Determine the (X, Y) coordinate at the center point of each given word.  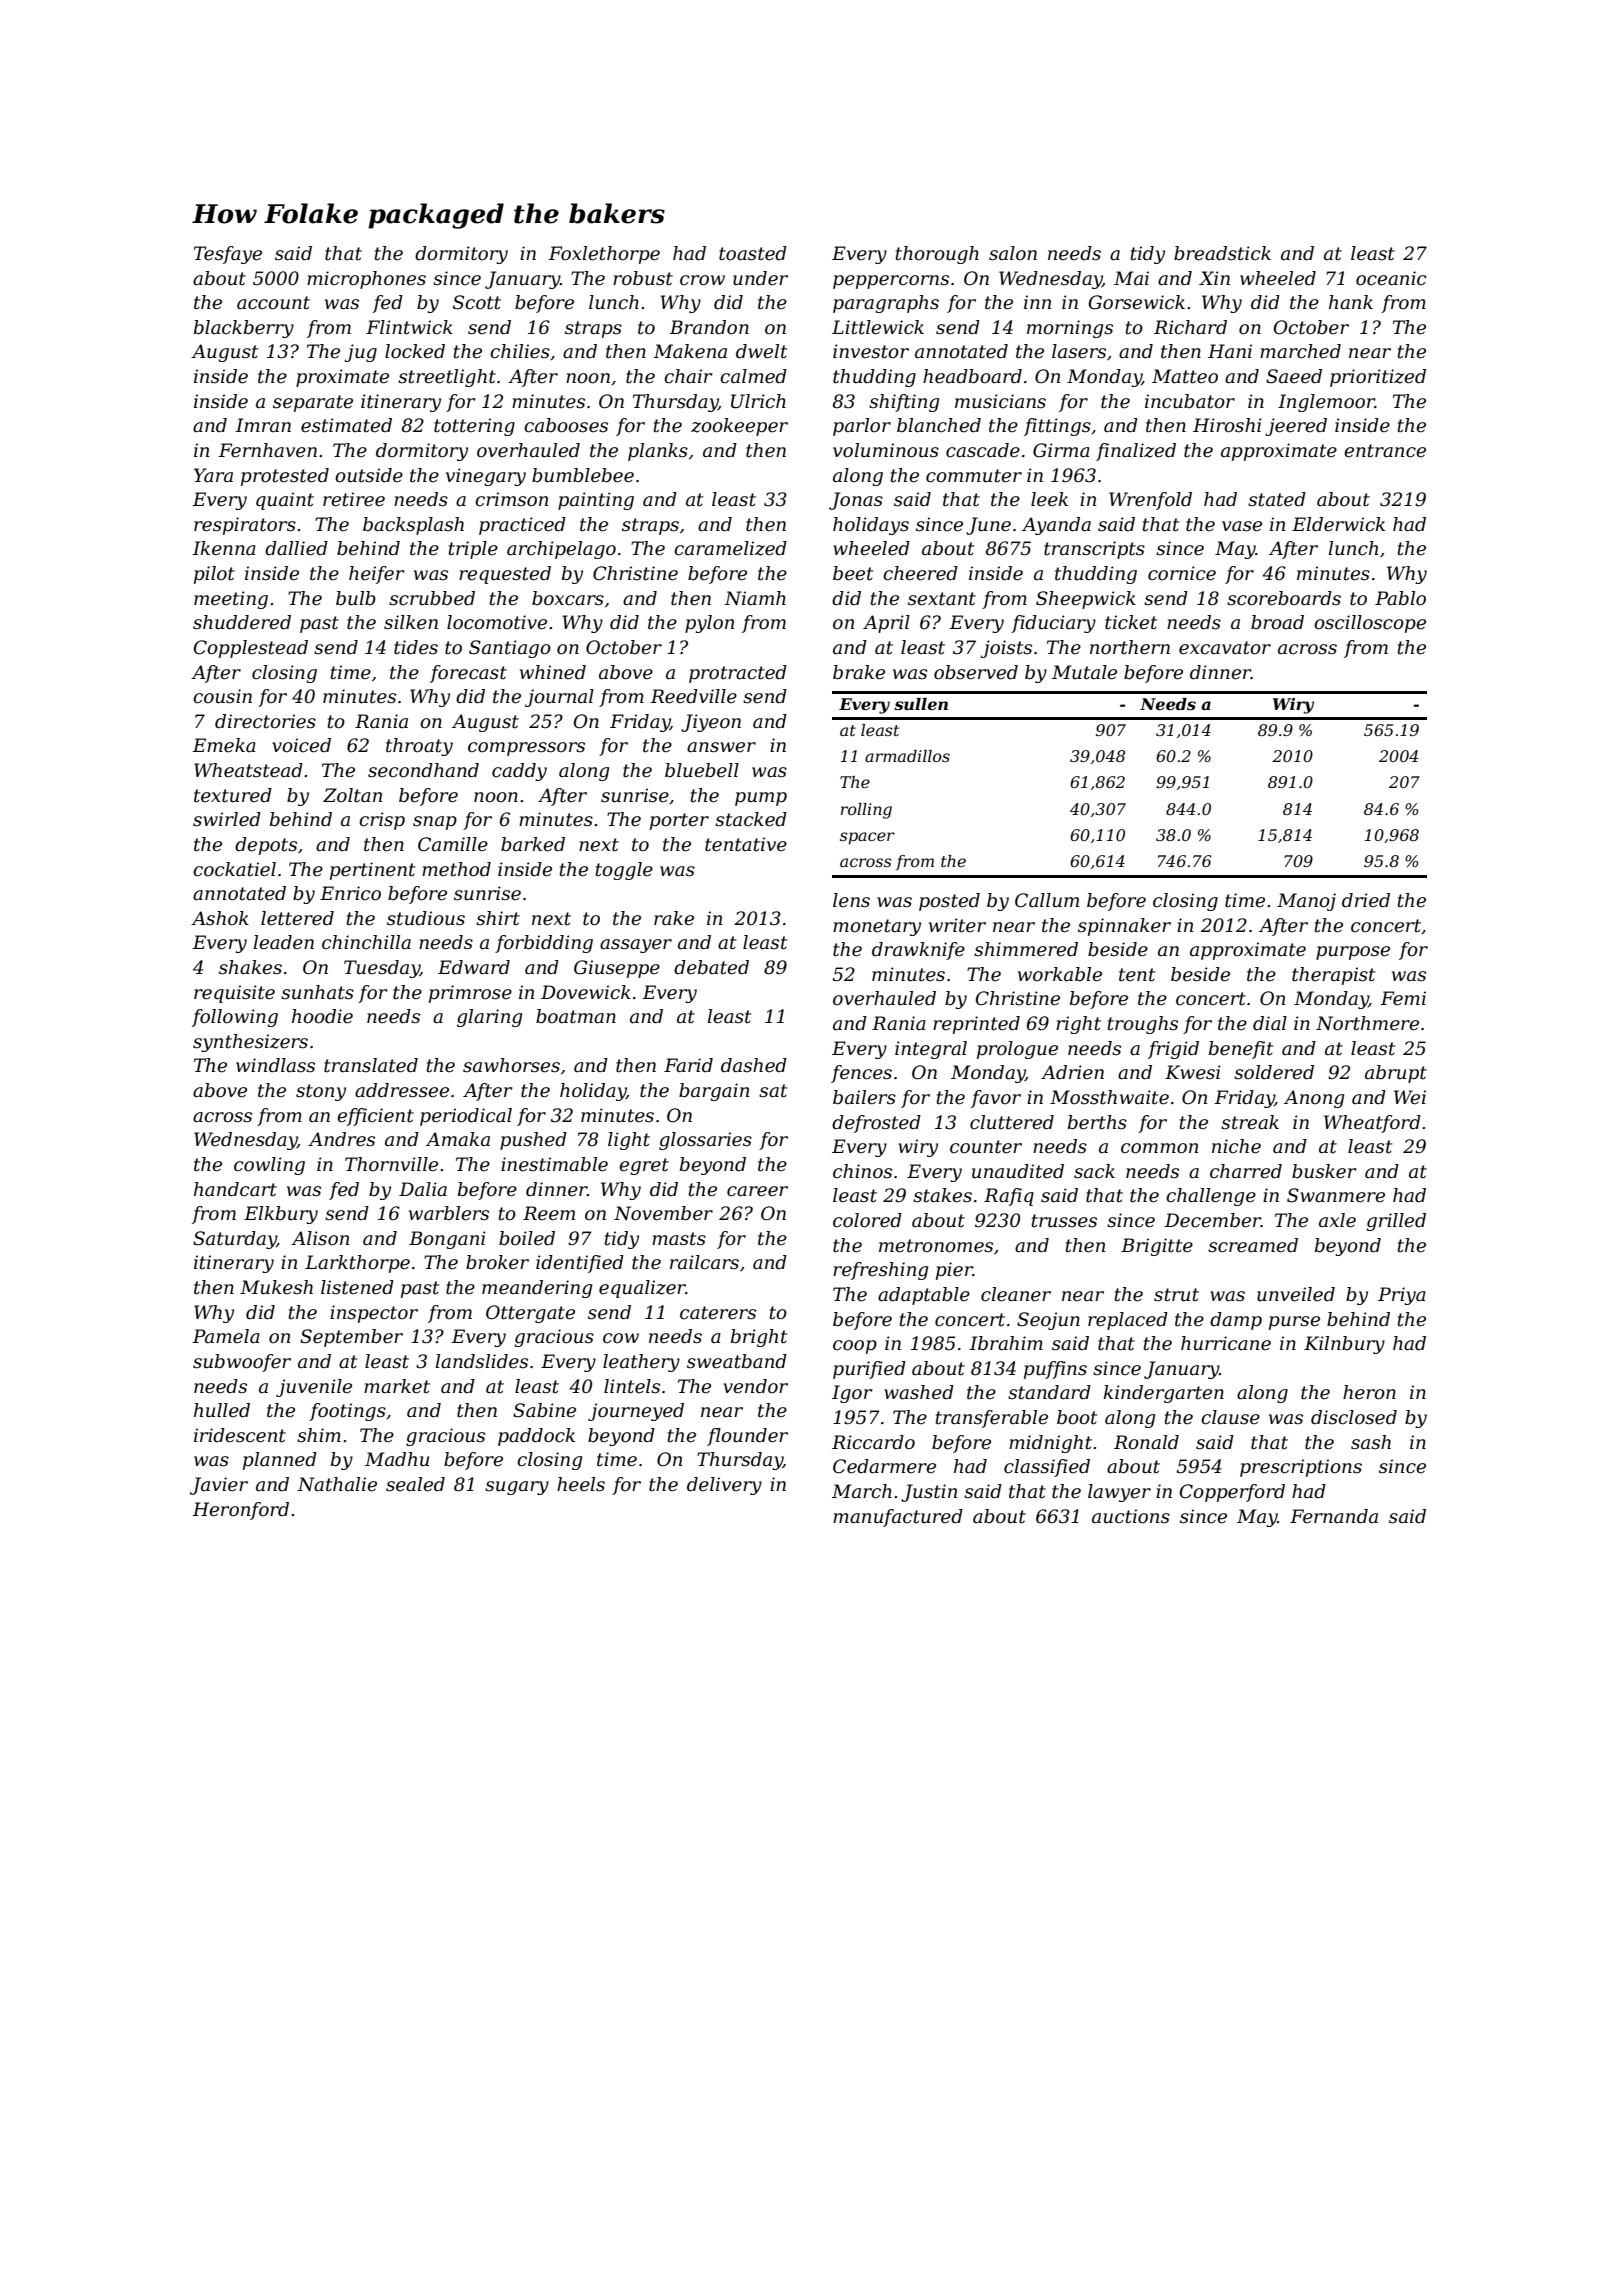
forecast (468, 674)
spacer (867, 838)
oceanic (1391, 278)
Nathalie (337, 1484)
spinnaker (1124, 927)
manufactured (898, 1518)
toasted (753, 253)
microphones (366, 280)
